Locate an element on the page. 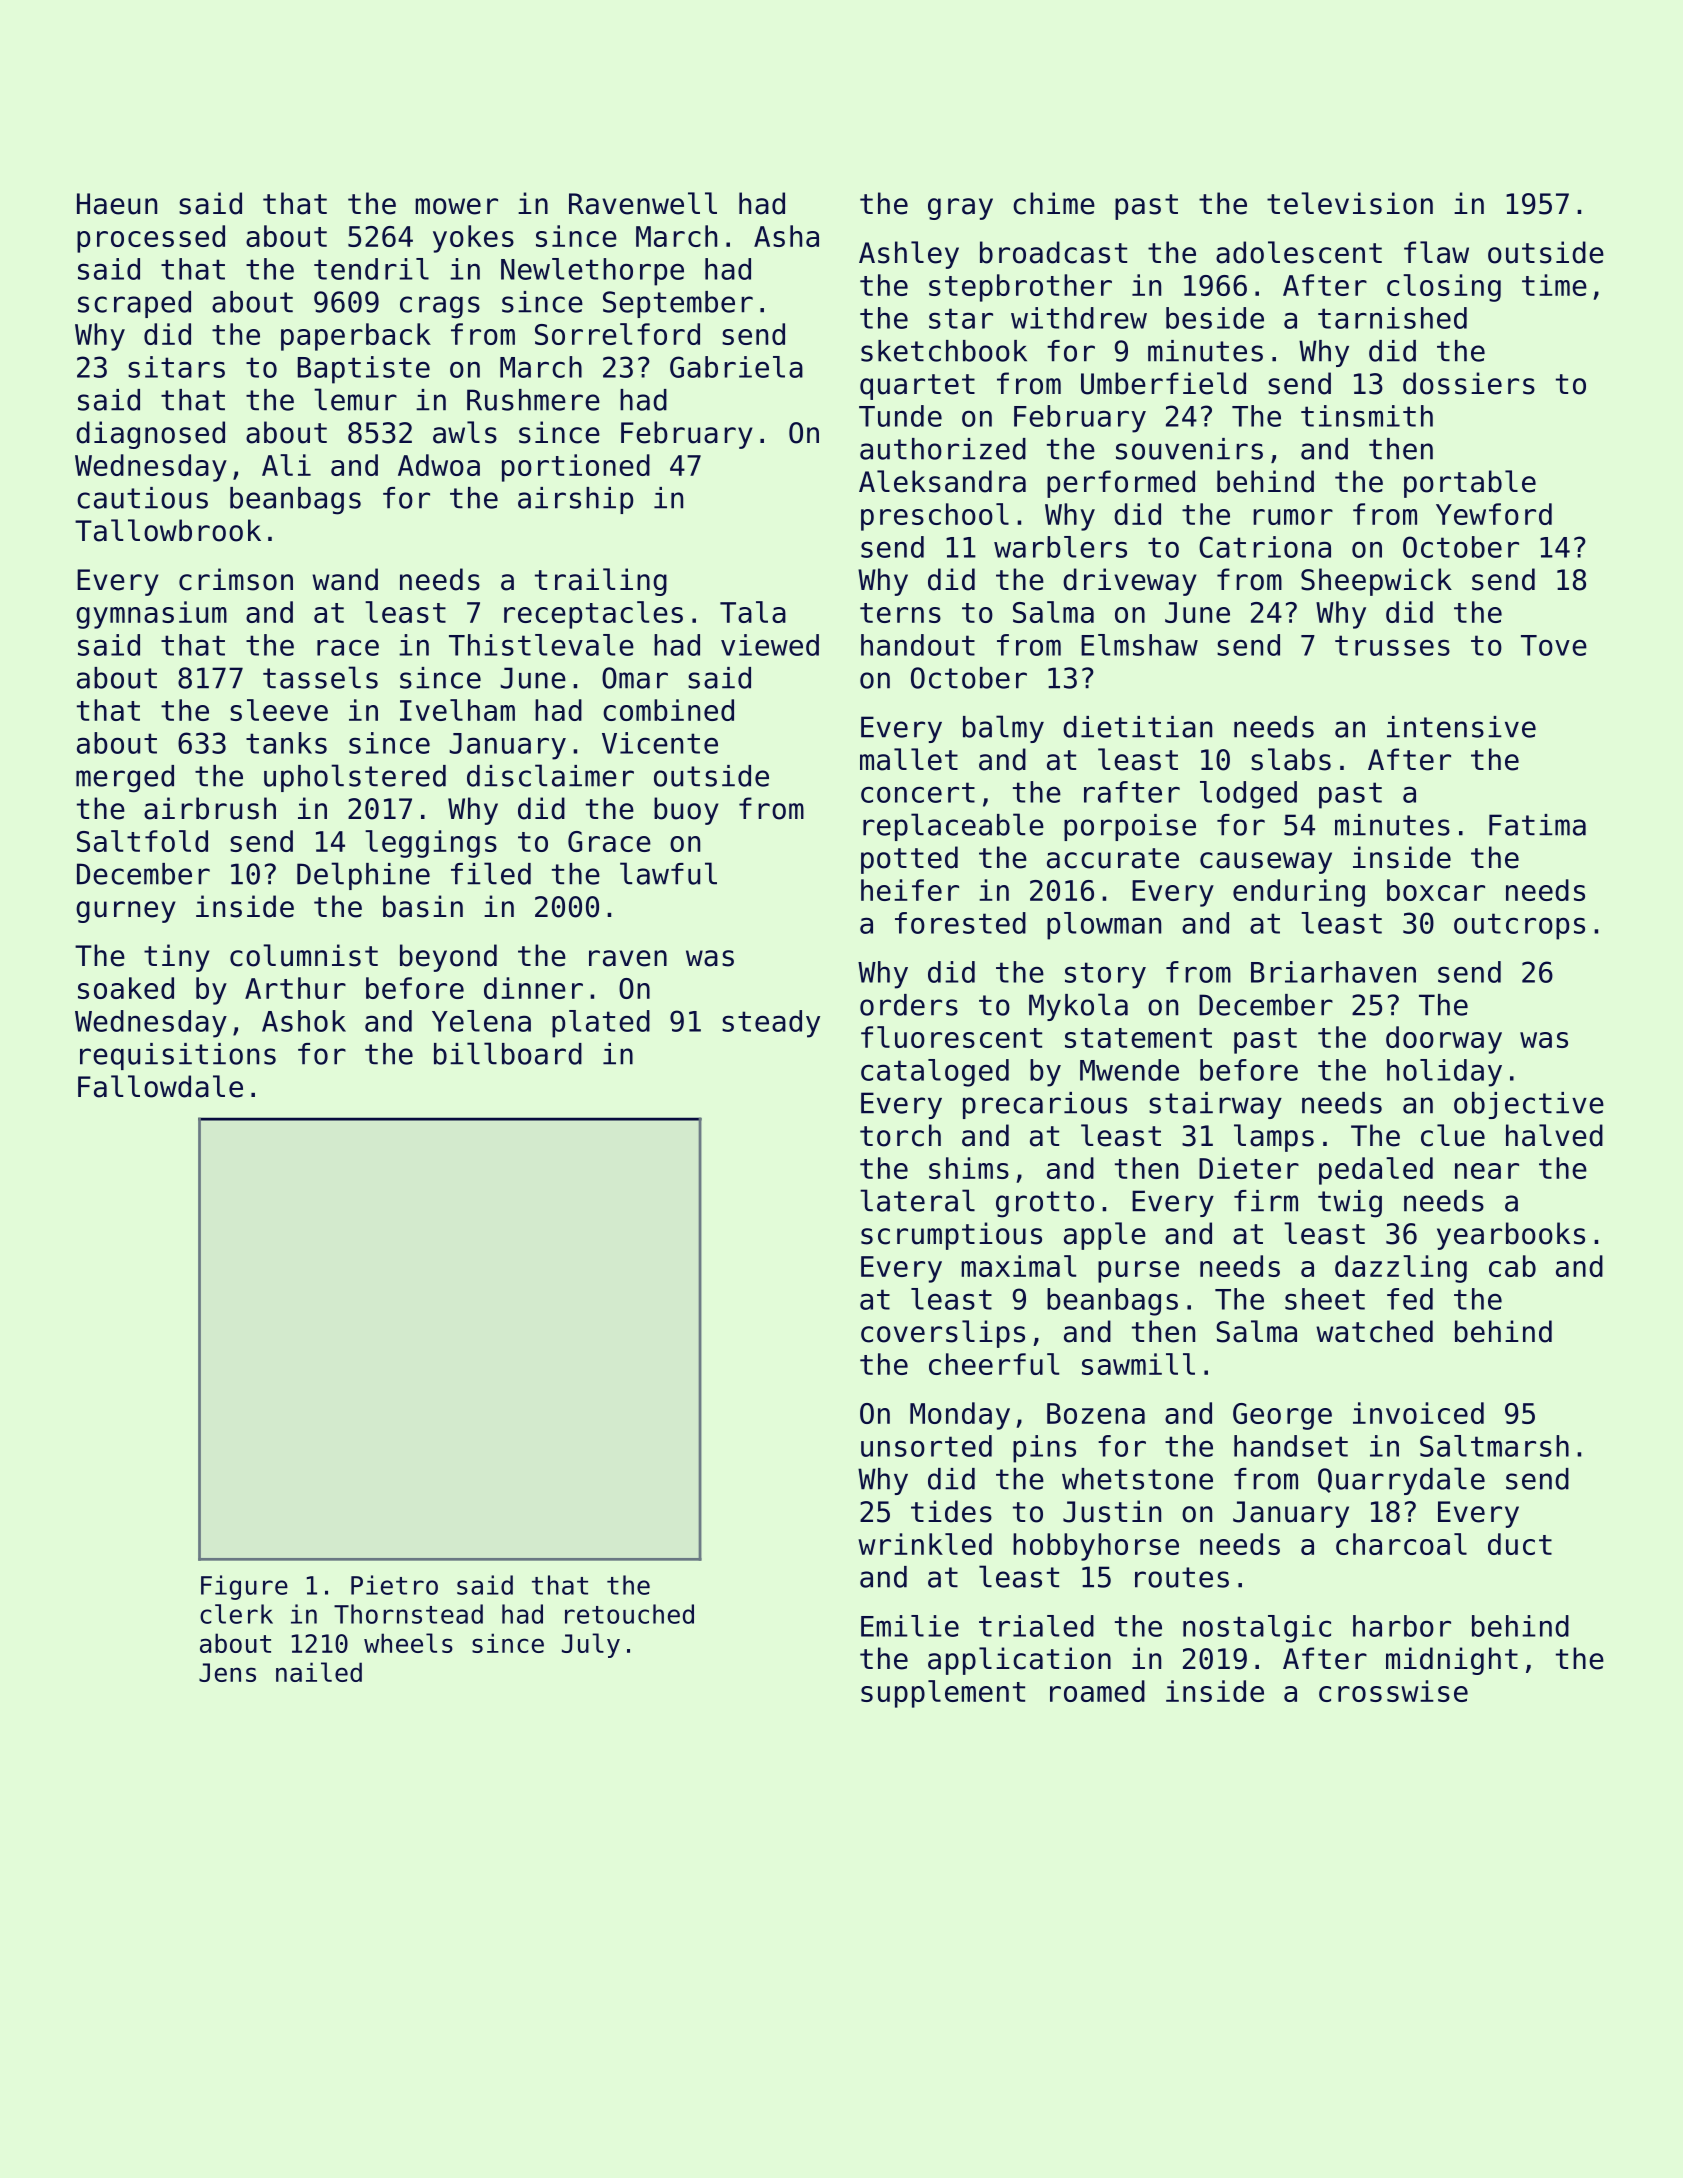 The height and width of the document is (2178, 1683). Ashley is located at coordinates (909, 255).
